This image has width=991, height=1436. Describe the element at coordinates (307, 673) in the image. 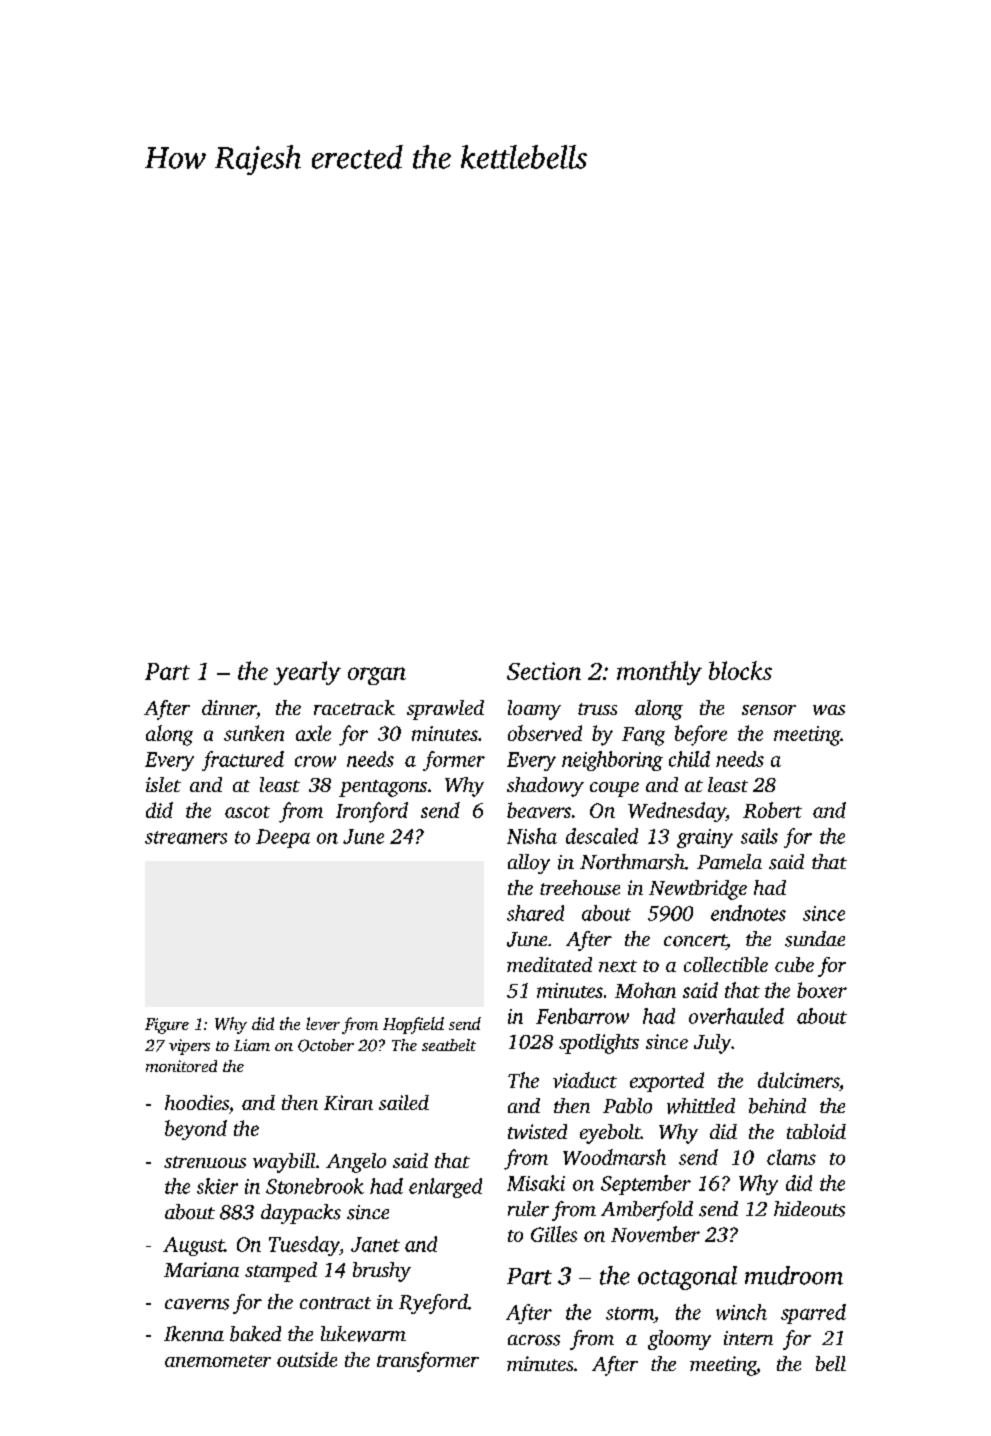

I see `yearly` at that location.
